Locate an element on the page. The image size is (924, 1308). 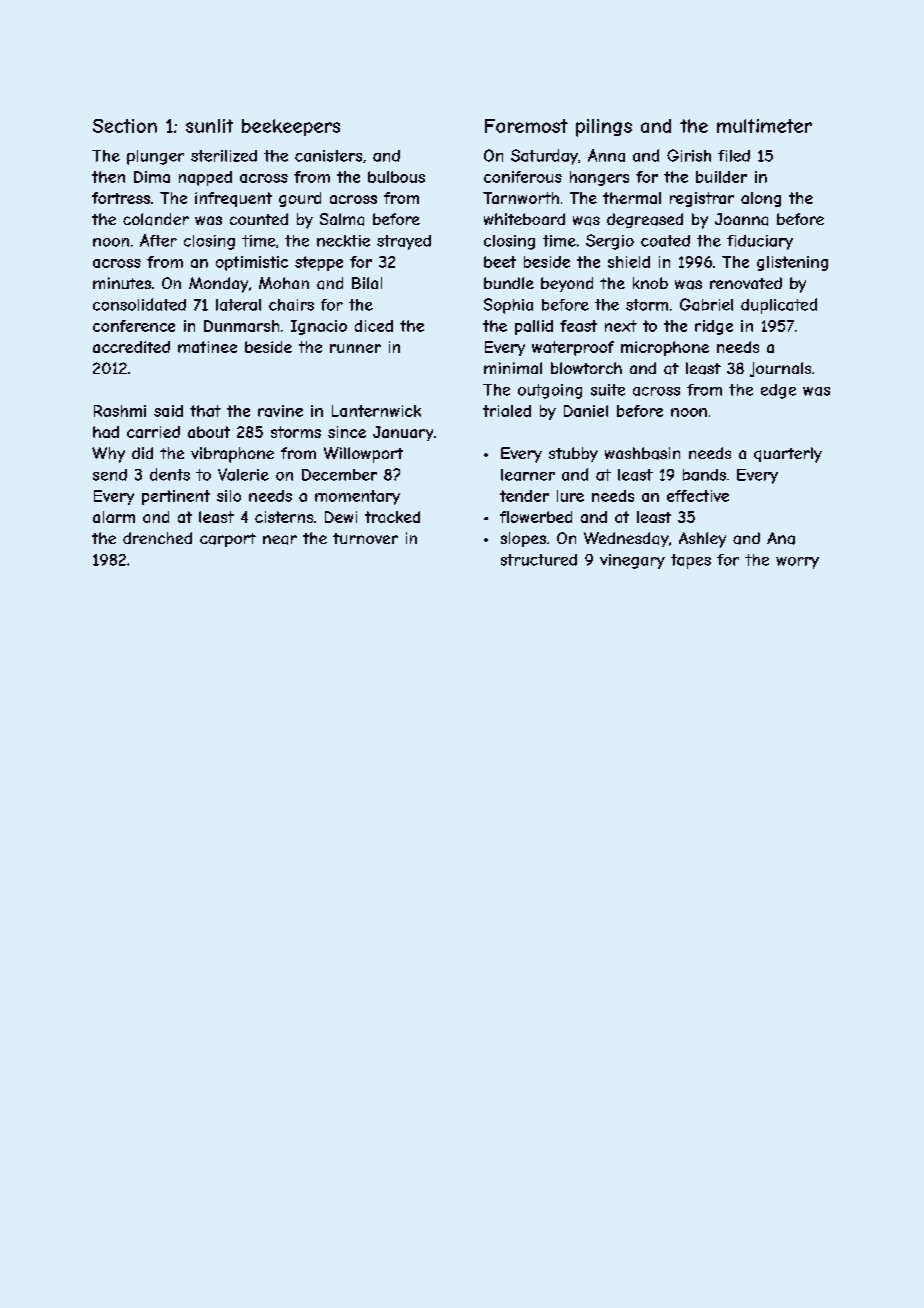
bands is located at coordinates (704, 475).
